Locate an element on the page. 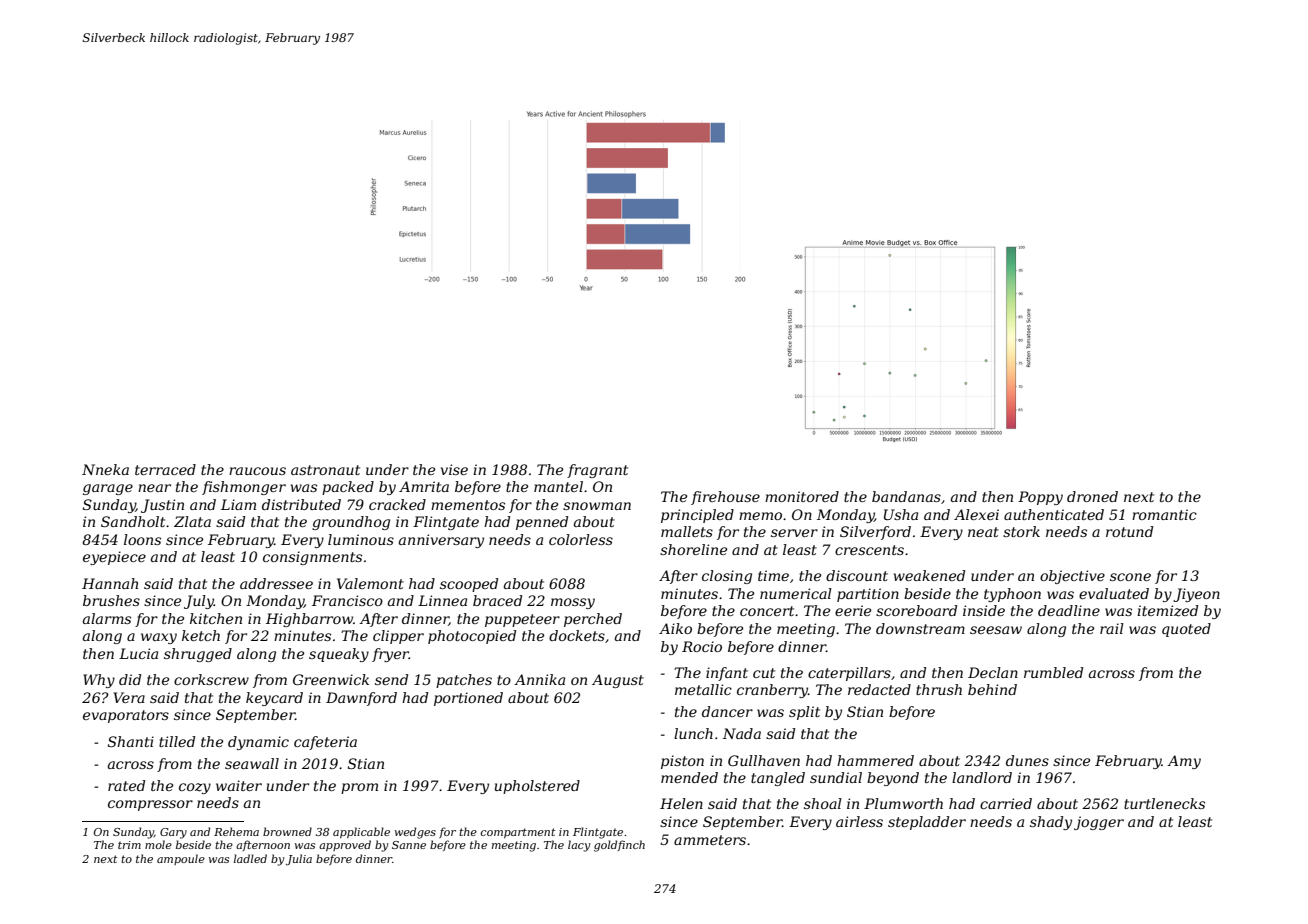  Amy is located at coordinates (1184, 762).
